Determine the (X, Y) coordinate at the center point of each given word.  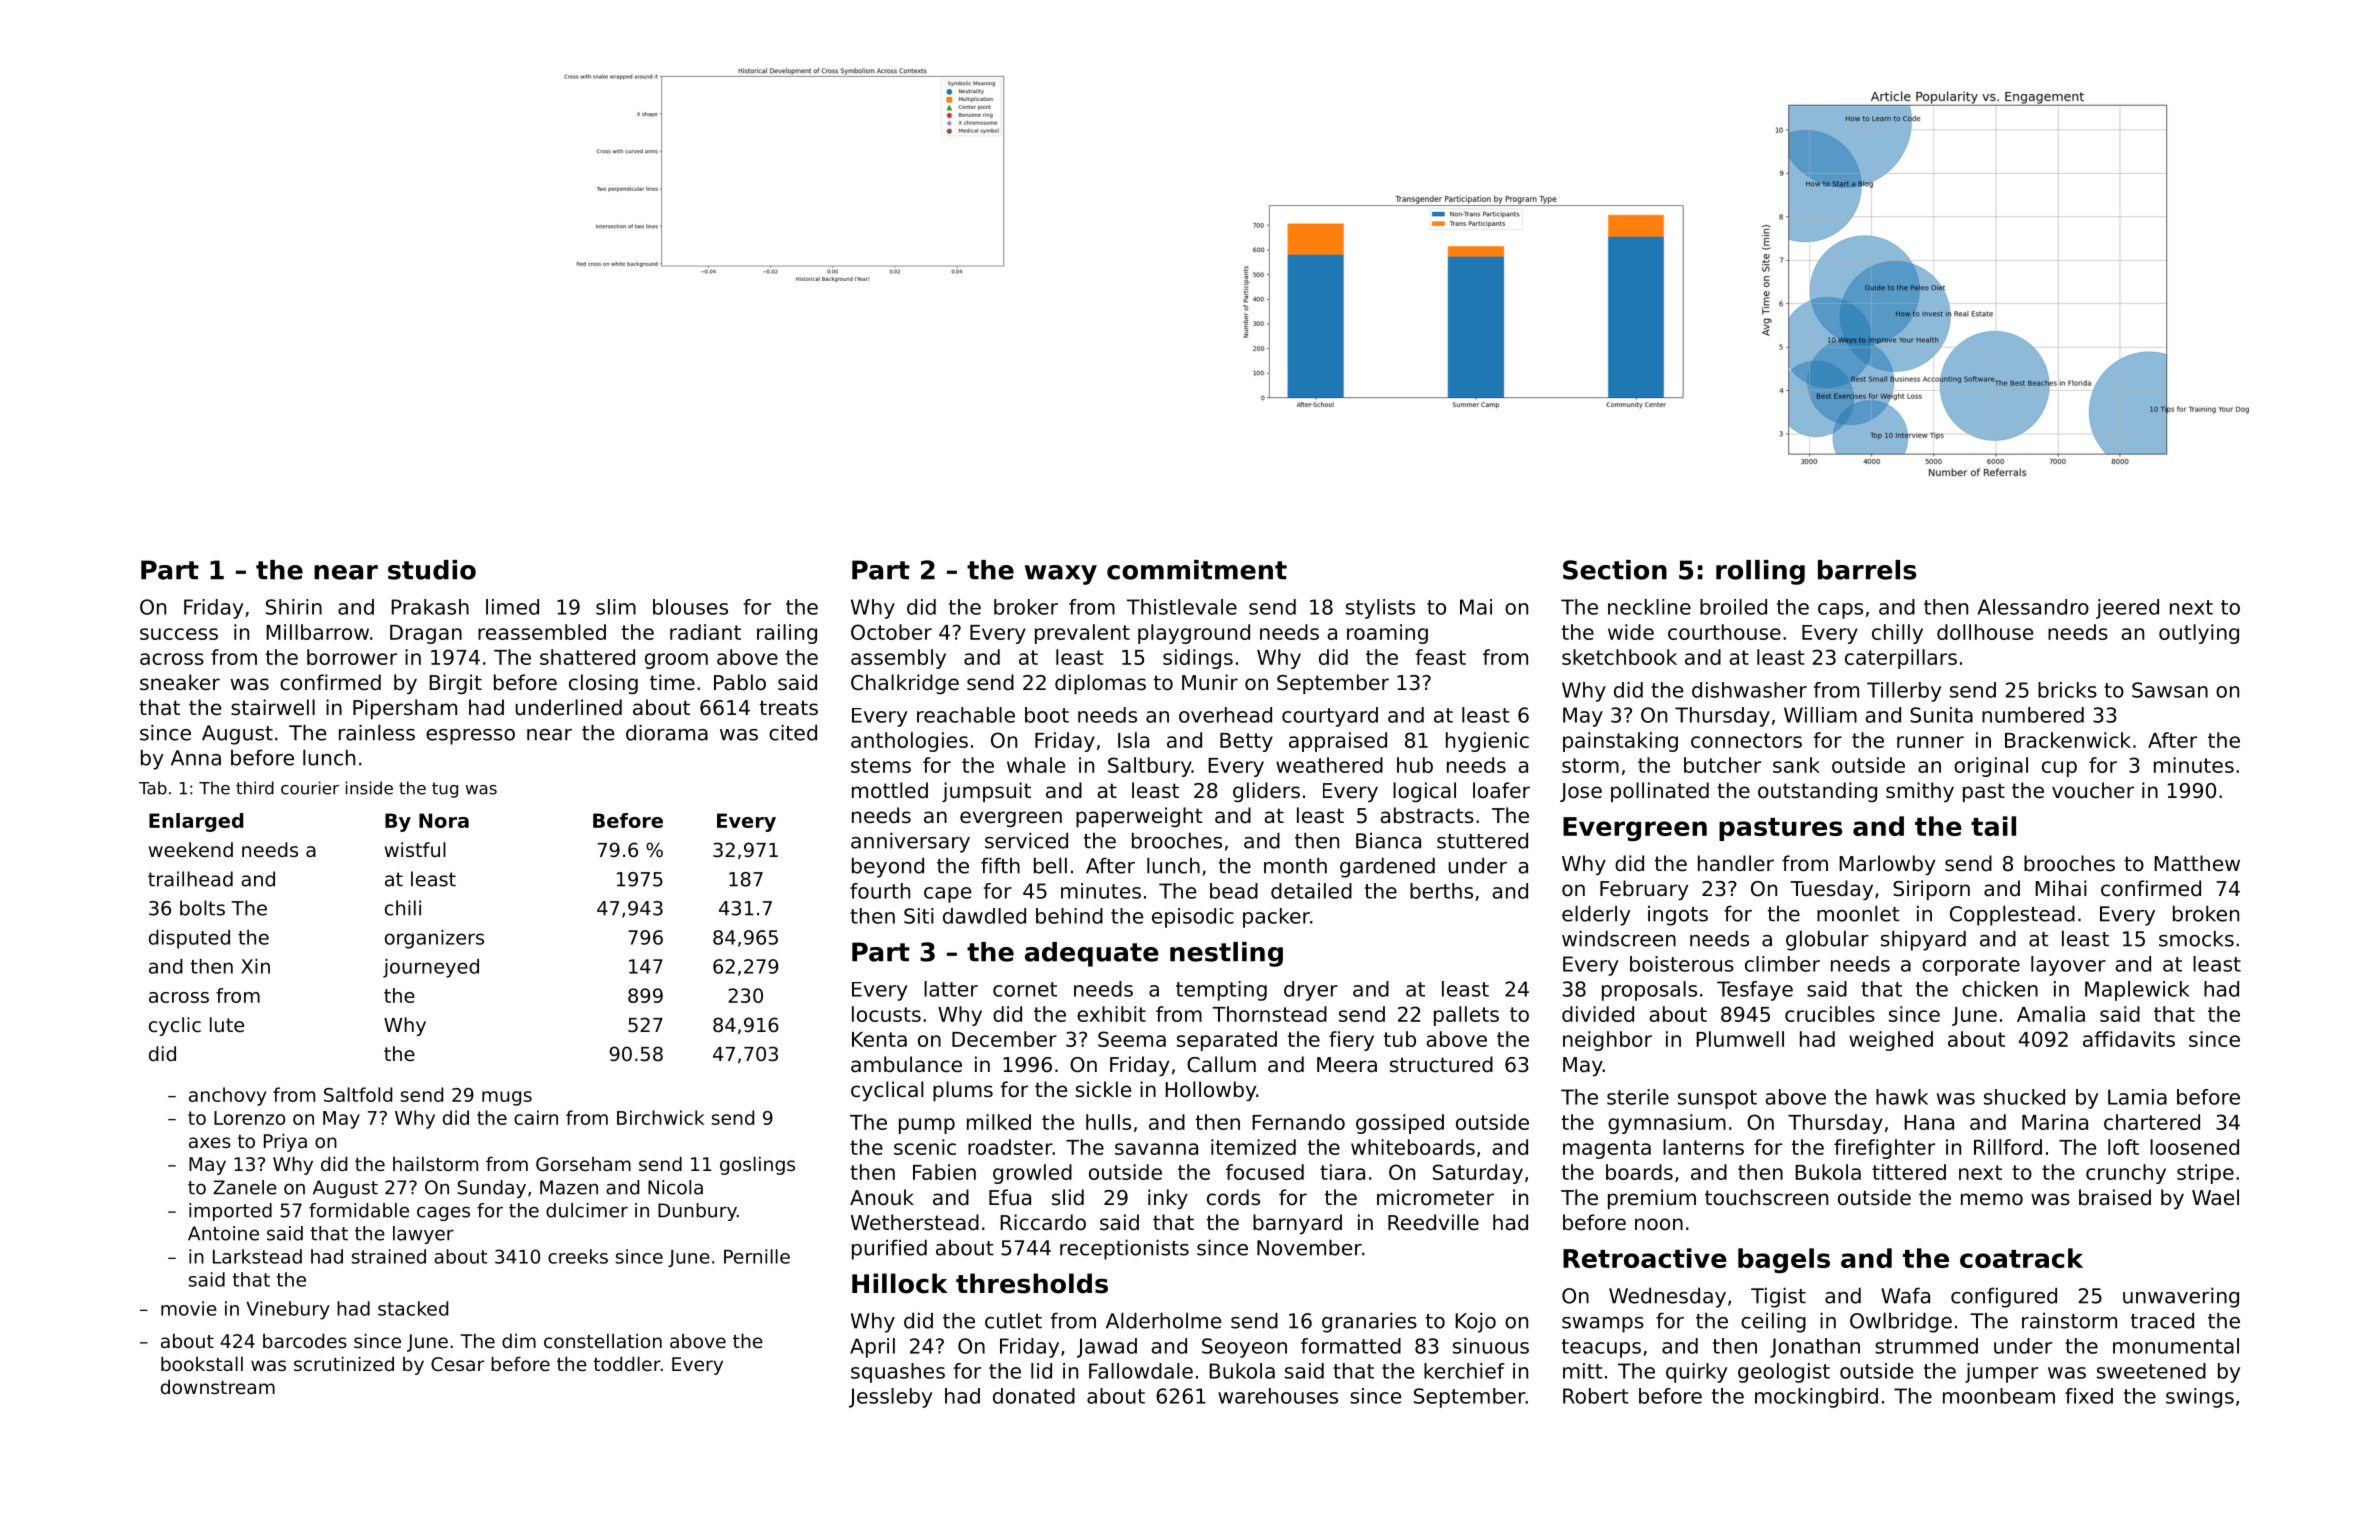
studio (432, 570)
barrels (1867, 570)
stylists (1380, 609)
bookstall (202, 1363)
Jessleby (890, 1398)
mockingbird (1816, 1398)
